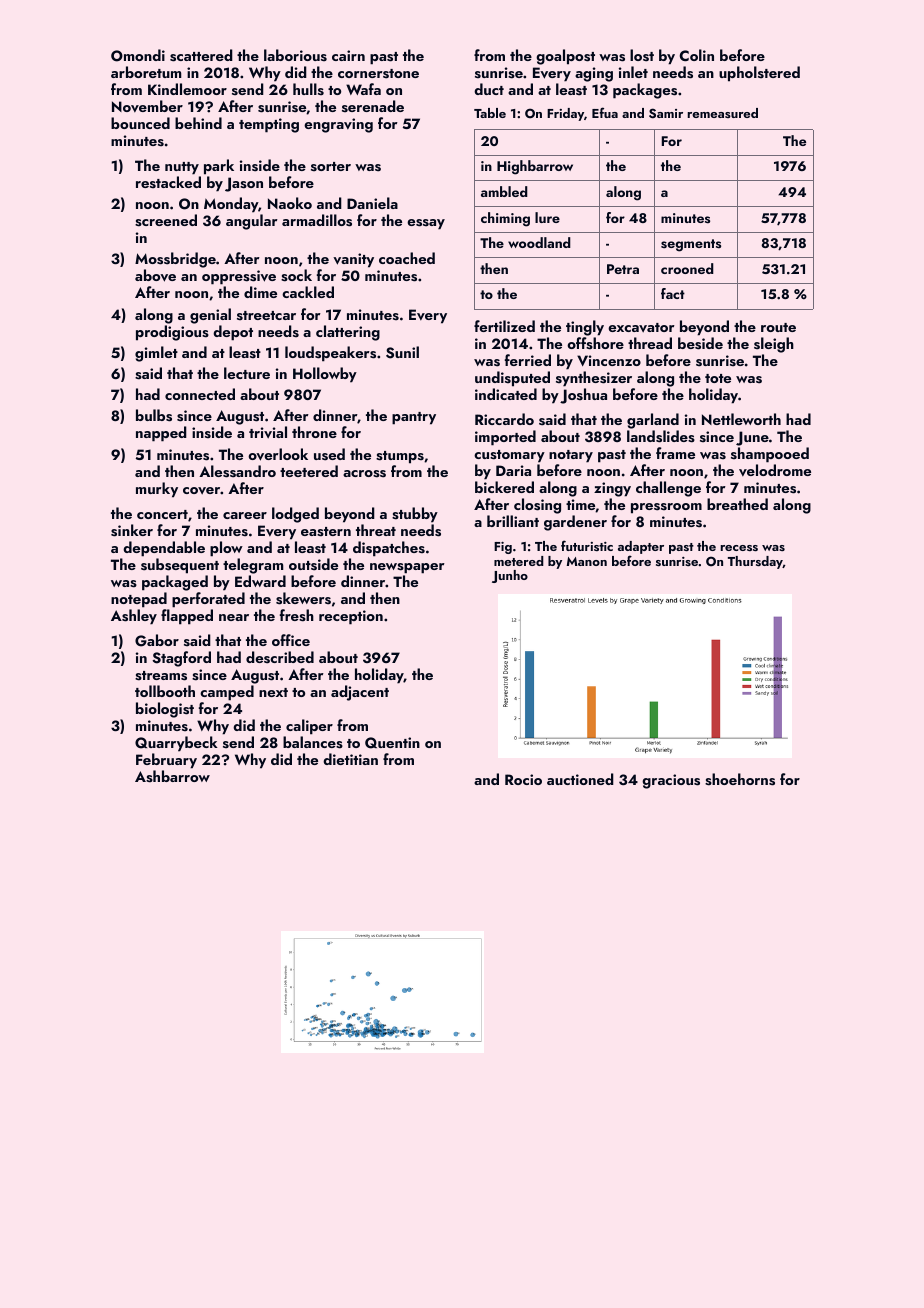  Describe the element at coordinates (350, 759) in the screenshot. I see `dietitian` at that location.
